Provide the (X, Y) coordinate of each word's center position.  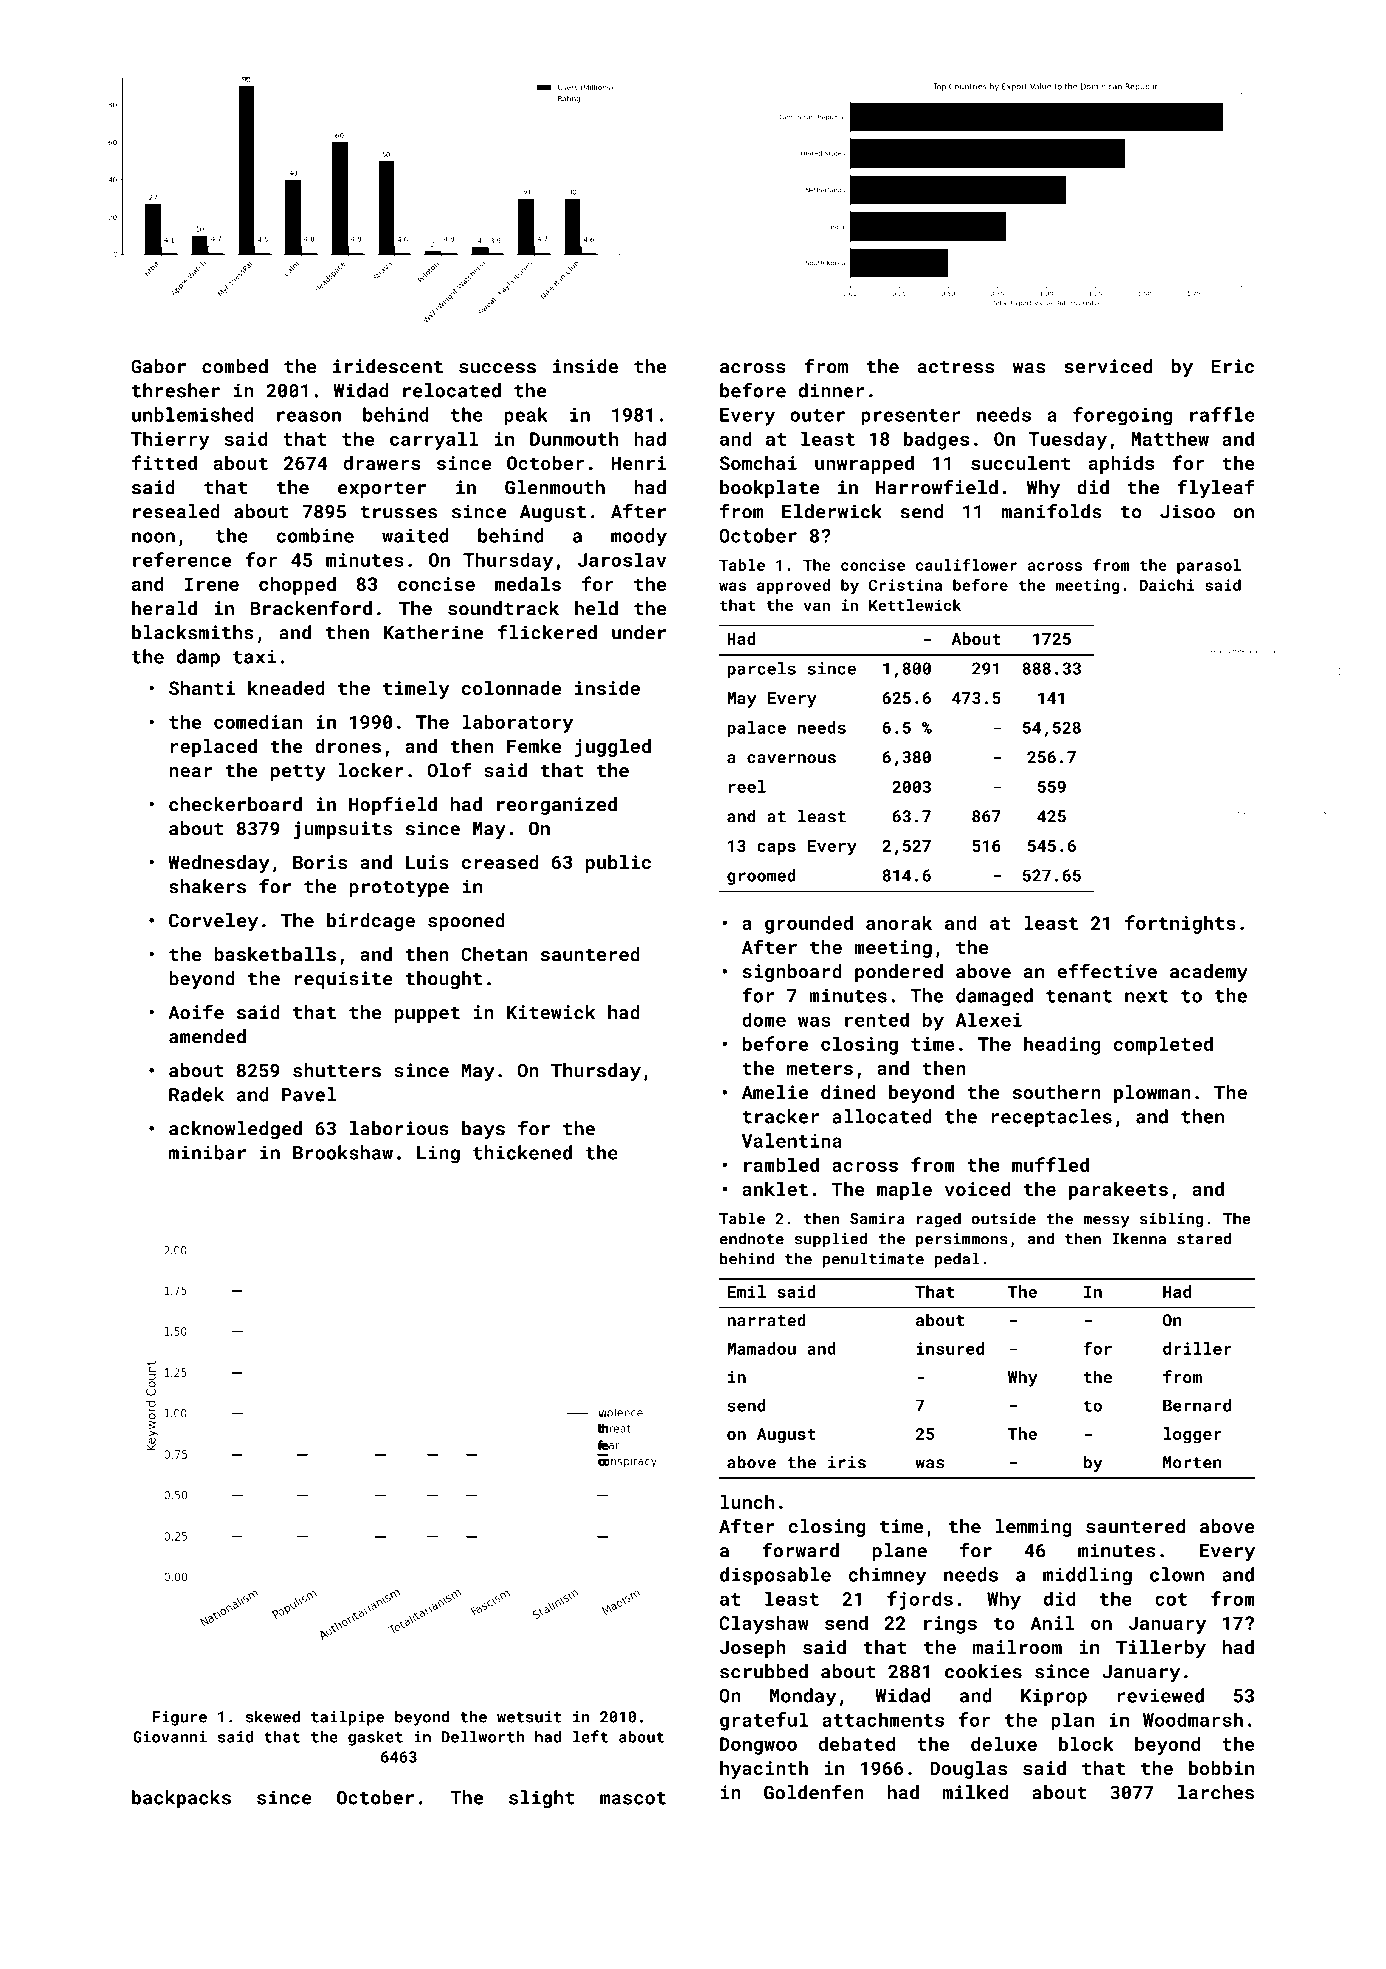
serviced (1108, 366)
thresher (176, 390)
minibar (207, 1152)
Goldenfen (814, 1792)
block (1086, 1743)
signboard (792, 973)
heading (1062, 1045)
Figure (179, 1718)
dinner (831, 390)
